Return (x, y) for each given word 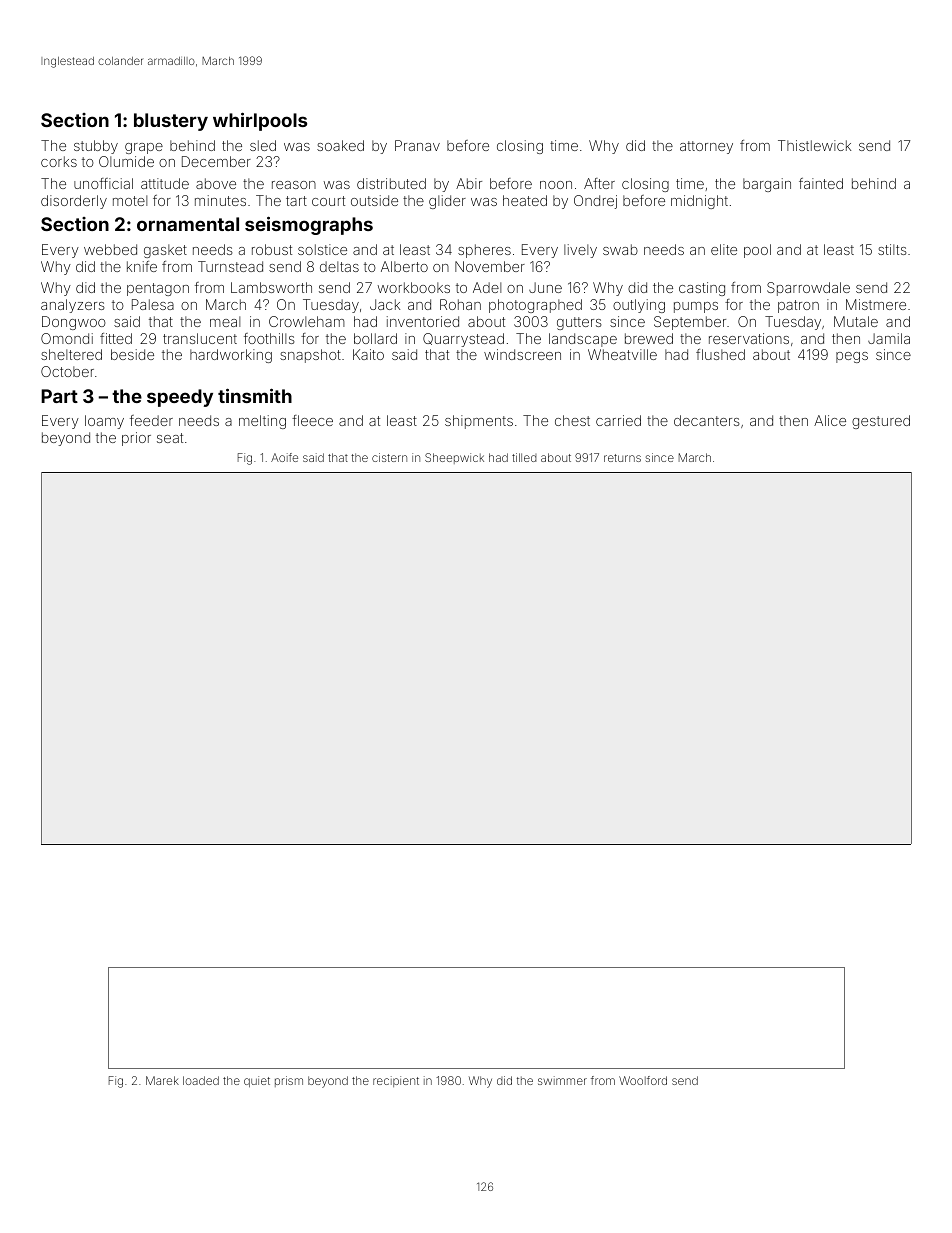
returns (622, 458)
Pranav (417, 145)
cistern (389, 457)
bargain (767, 185)
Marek (162, 1080)
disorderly (74, 202)
